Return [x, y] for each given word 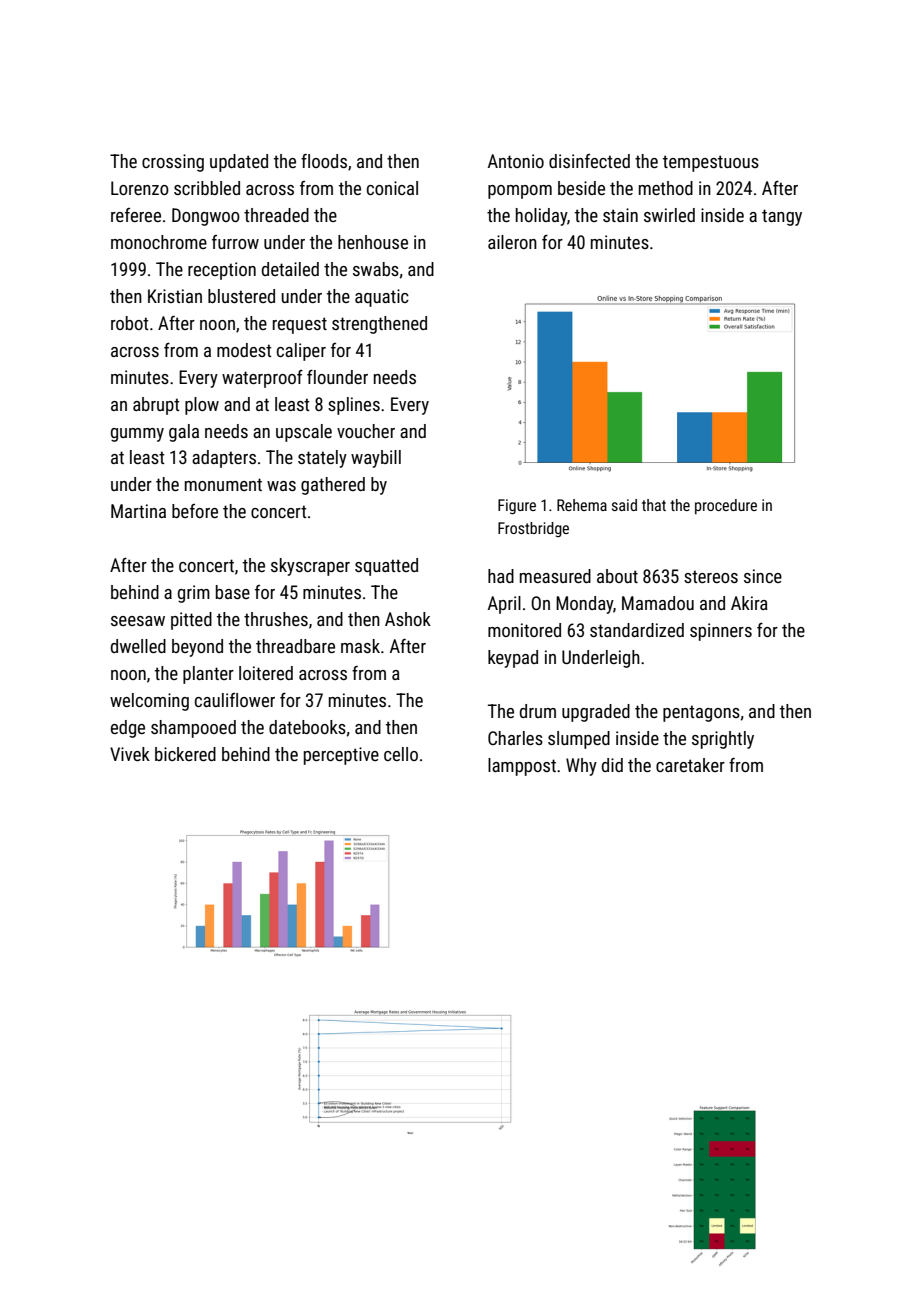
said [624, 505]
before [195, 511]
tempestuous [711, 163]
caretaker [690, 765]
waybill [376, 459]
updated [239, 163]
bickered [185, 754]
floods [324, 161]
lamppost [522, 767]
